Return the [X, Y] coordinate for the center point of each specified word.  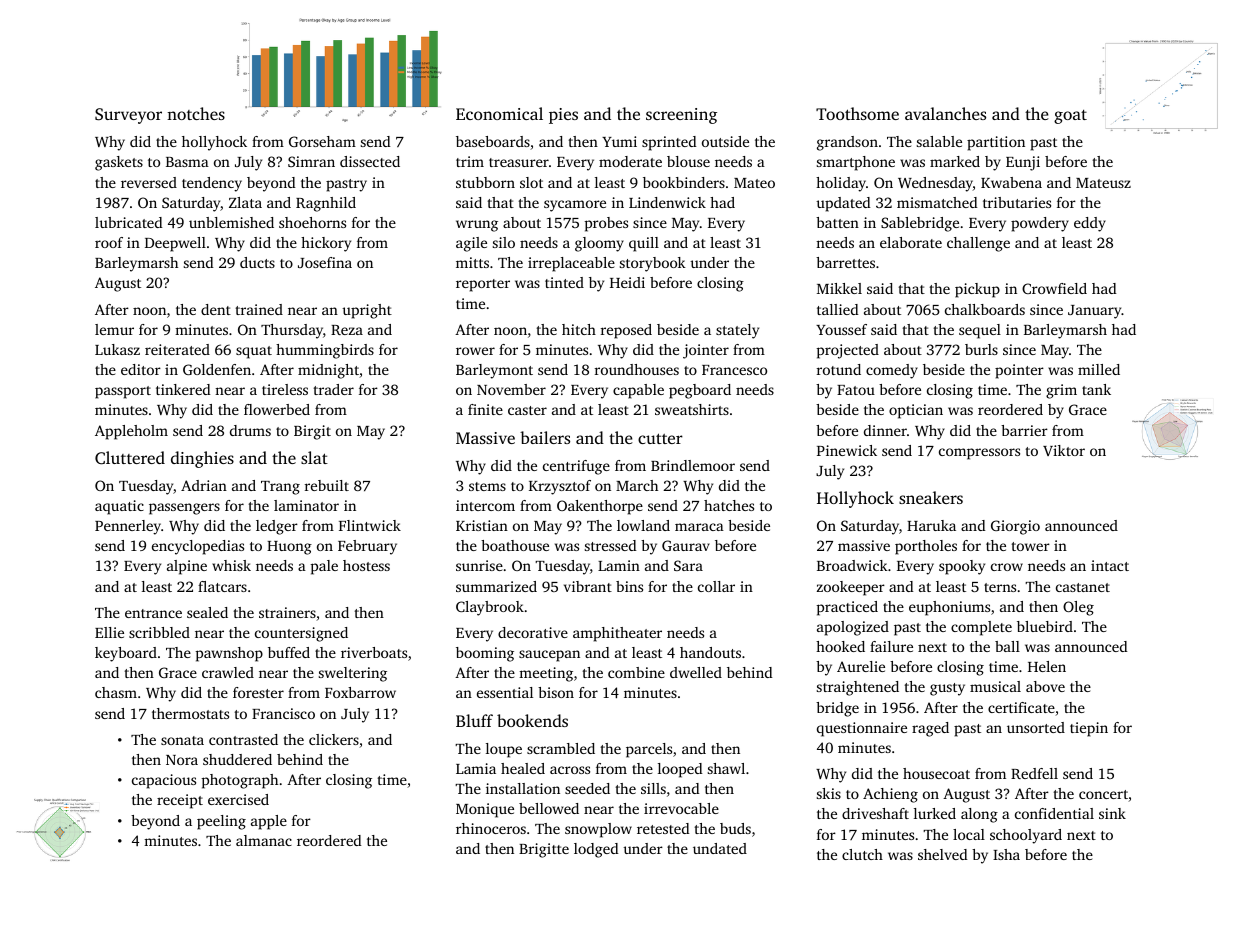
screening [681, 116]
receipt [180, 801]
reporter [483, 285]
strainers [287, 612]
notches [196, 113]
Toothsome [857, 113]
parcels [649, 750]
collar [716, 586]
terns [1000, 587]
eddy [1090, 224]
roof [109, 242]
